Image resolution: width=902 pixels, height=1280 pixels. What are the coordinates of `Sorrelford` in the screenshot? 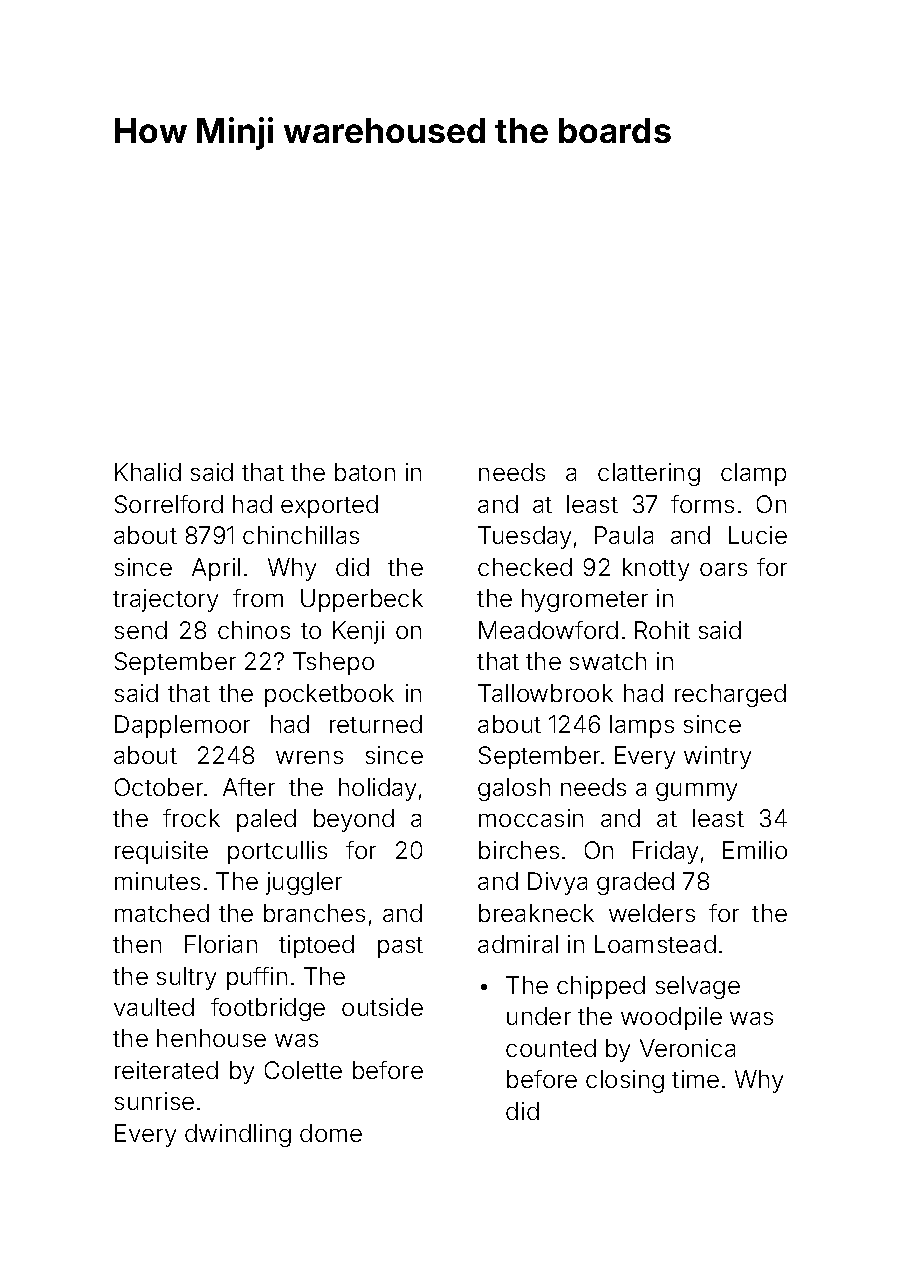 It's located at (169, 504).
